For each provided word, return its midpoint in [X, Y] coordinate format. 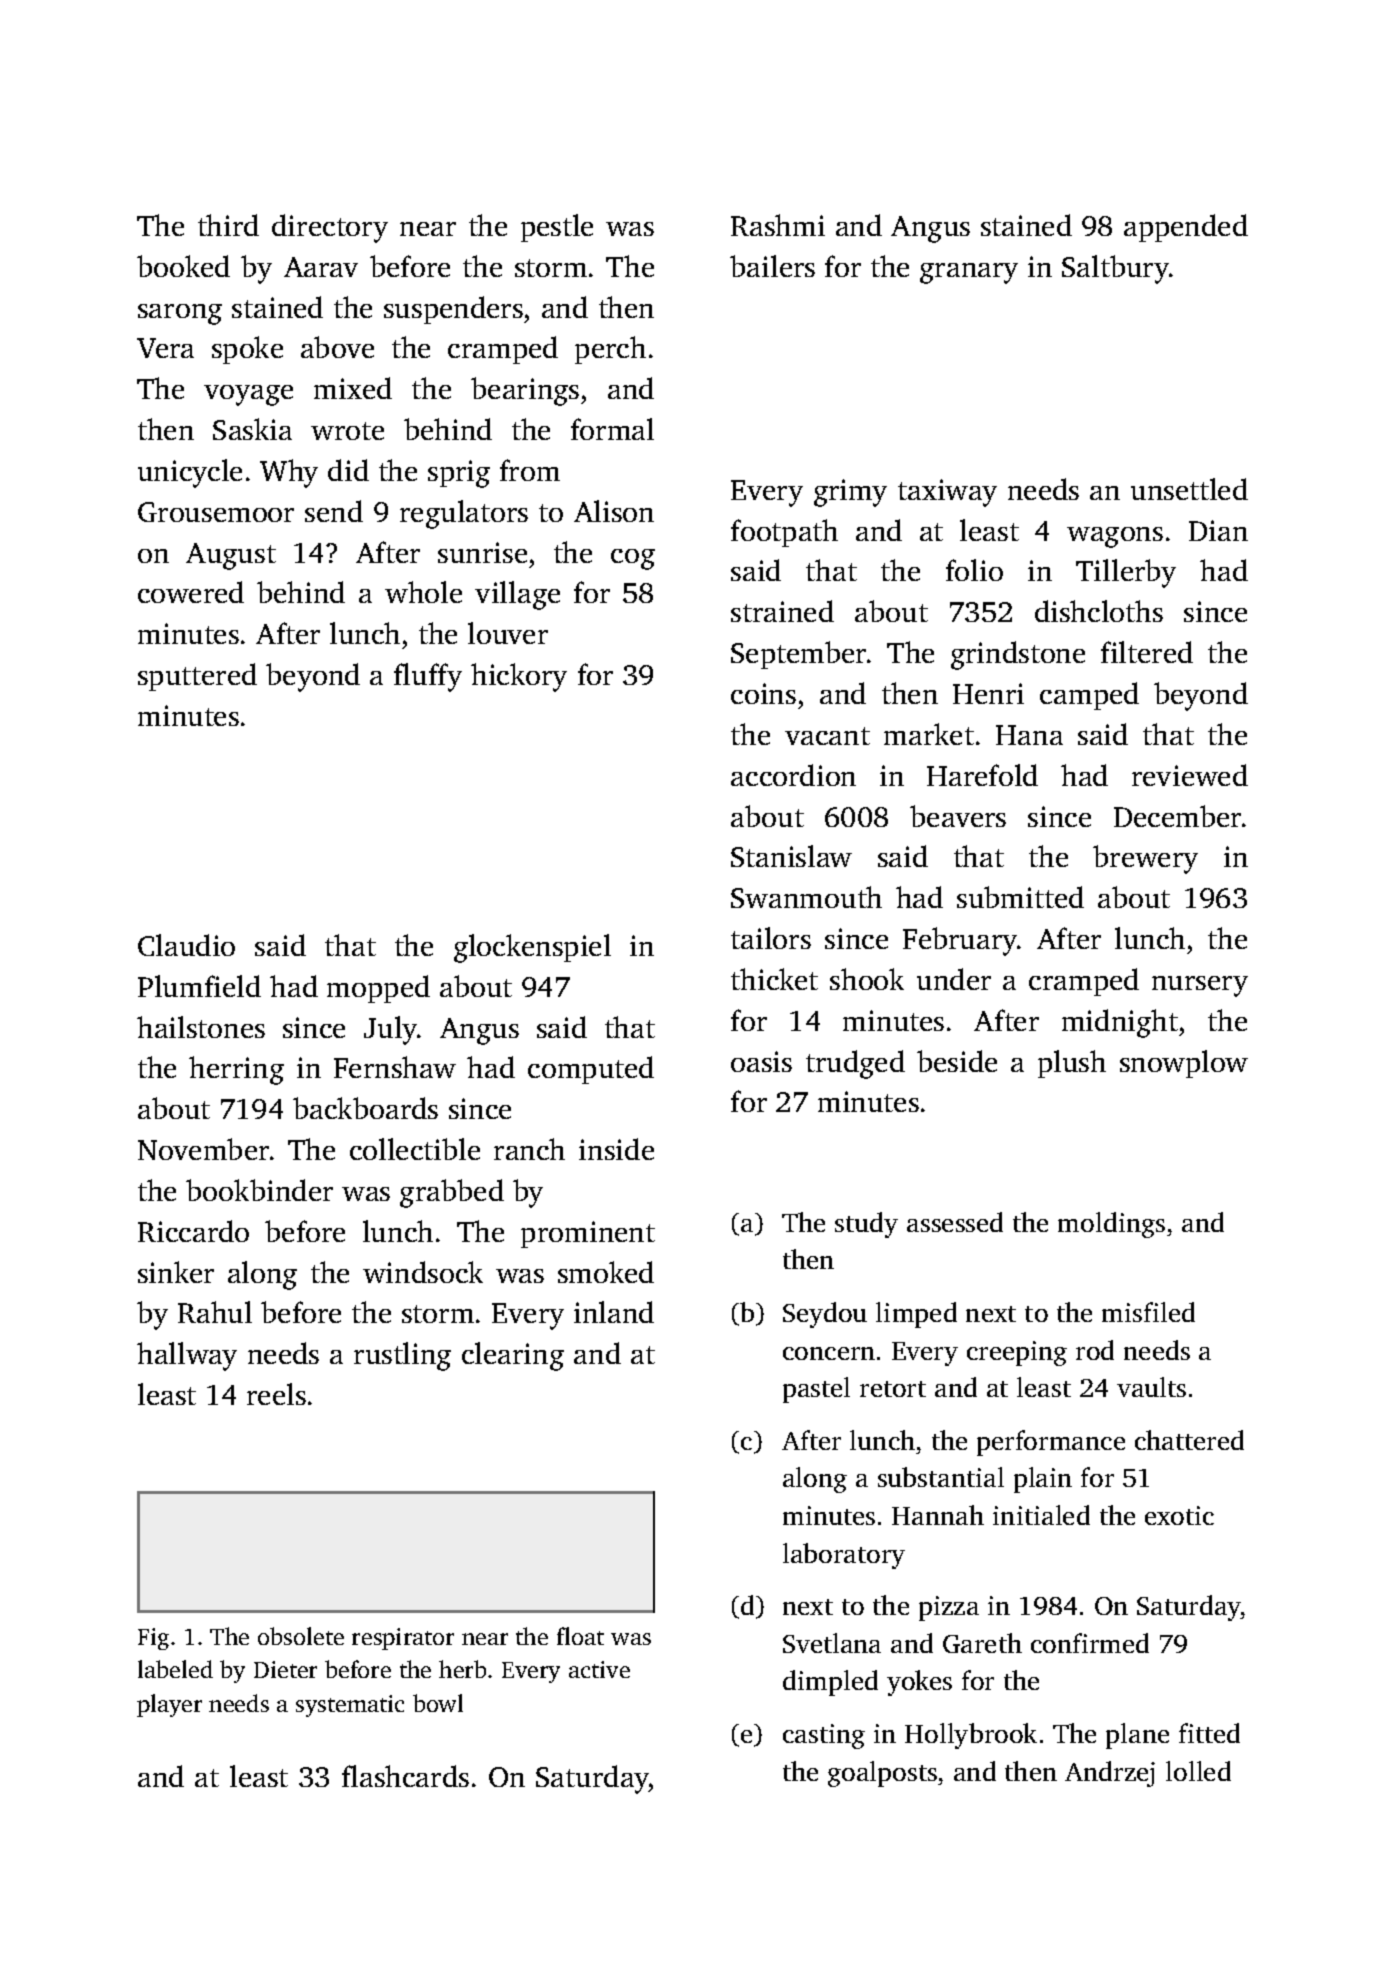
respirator [403, 1639]
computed [591, 1070]
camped [1089, 696]
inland [614, 1312]
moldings [1111, 1225]
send [334, 511]
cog [633, 559]
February [960, 941]
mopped [378, 989]
